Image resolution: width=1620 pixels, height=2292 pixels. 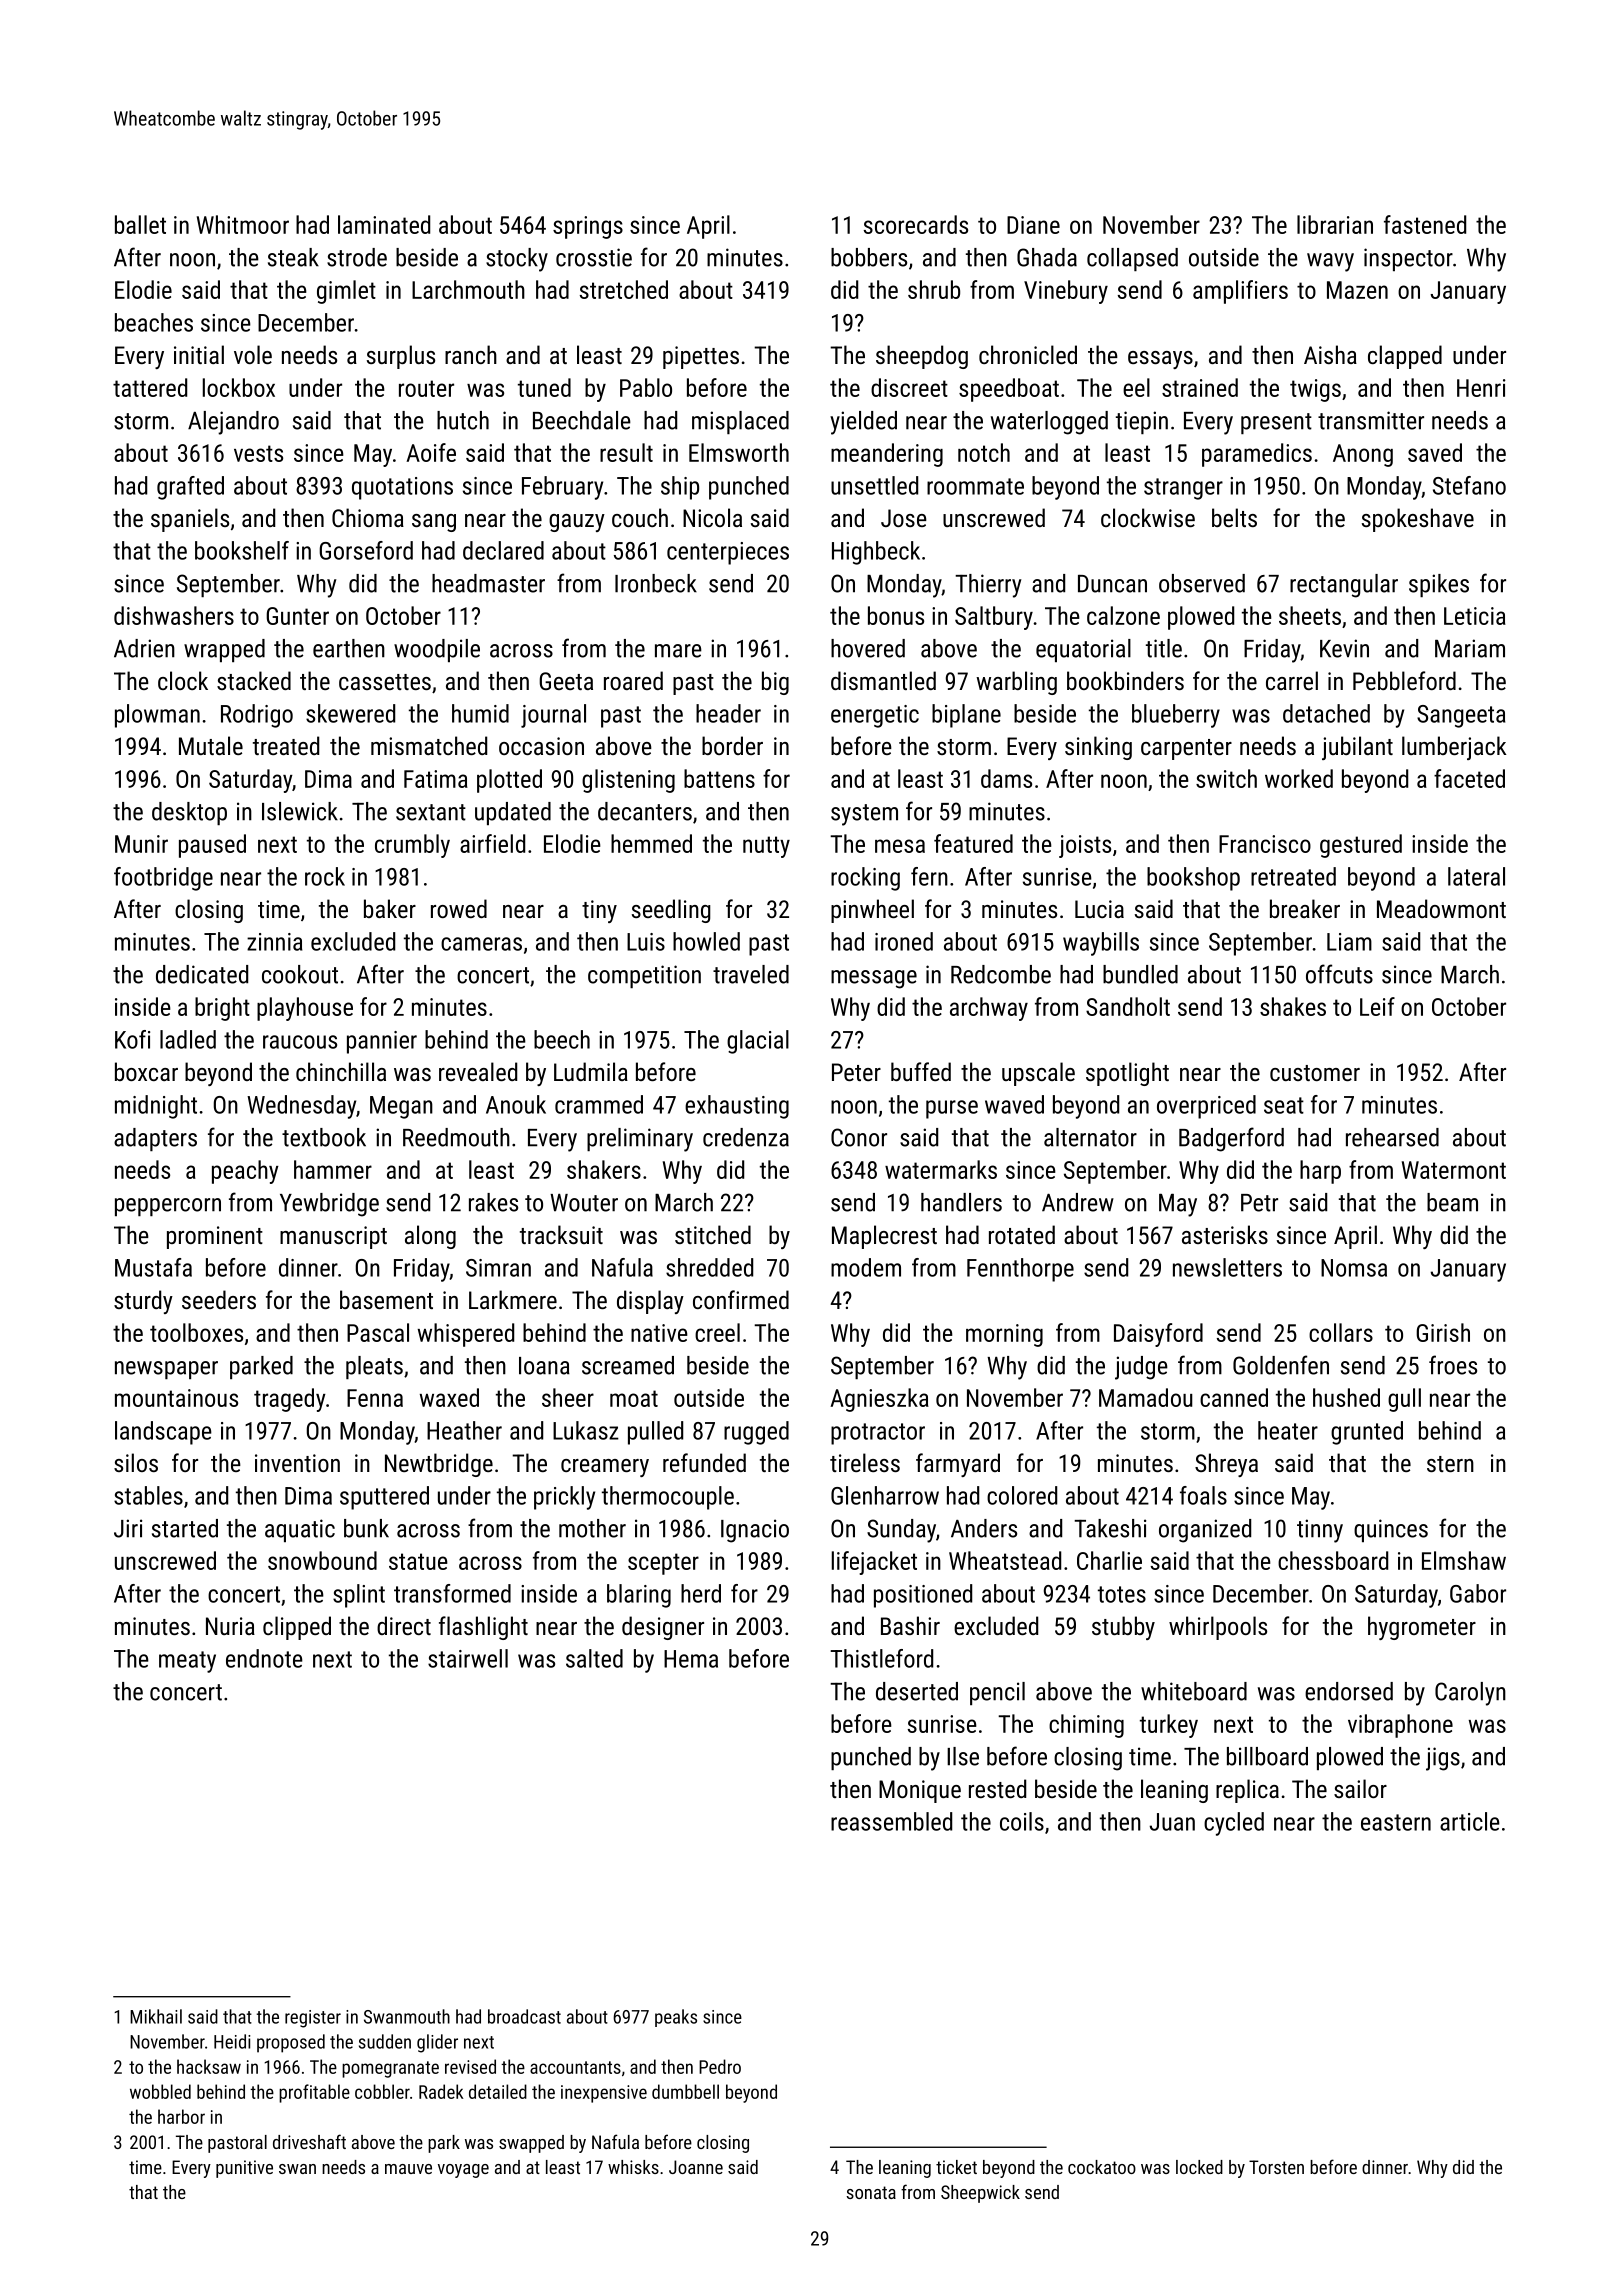 I want to click on sheets, so click(x=1310, y=615).
